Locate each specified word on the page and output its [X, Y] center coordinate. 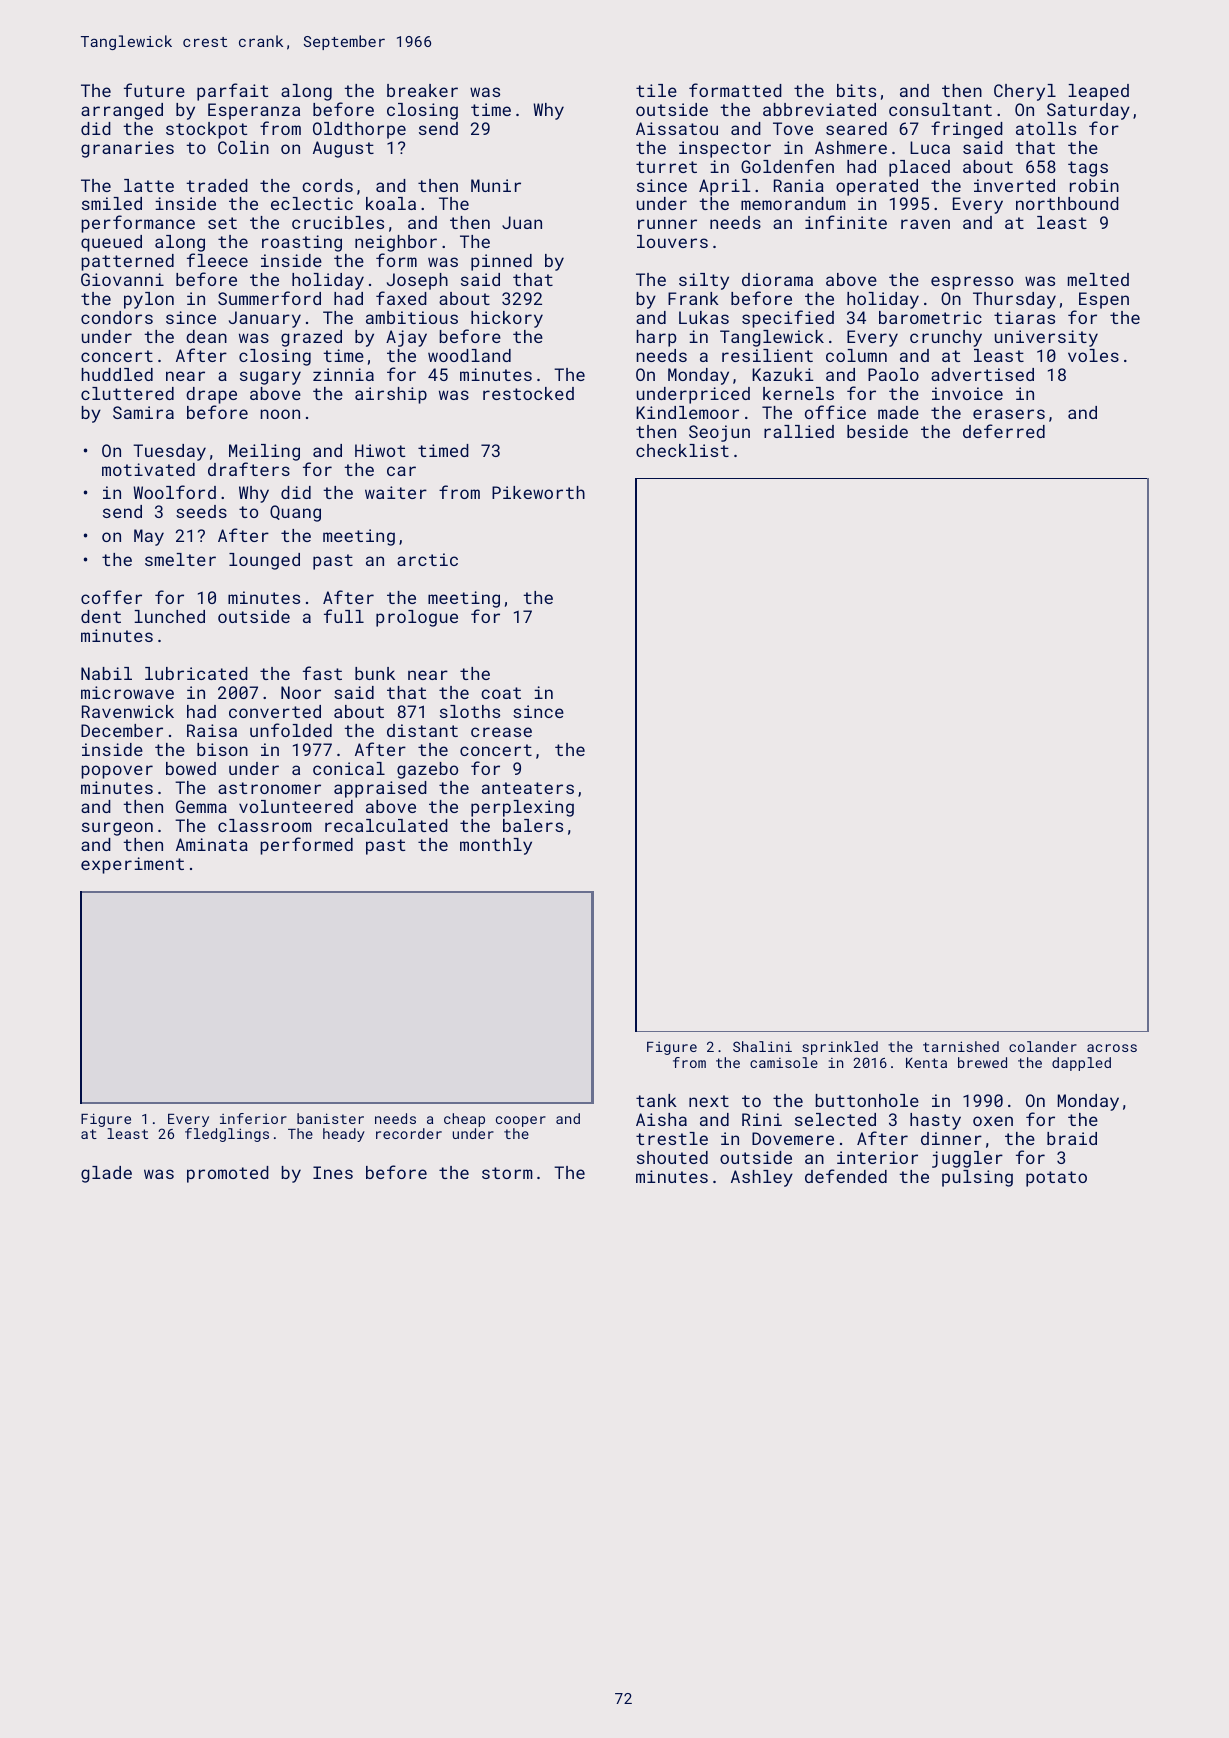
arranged [122, 111]
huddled [117, 374]
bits [856, 90]
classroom [265, 825]
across [1112, 1048]
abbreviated [819, 109]
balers [533, 825]
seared [856, 128]
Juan [522, 222]
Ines [333, 1172]
